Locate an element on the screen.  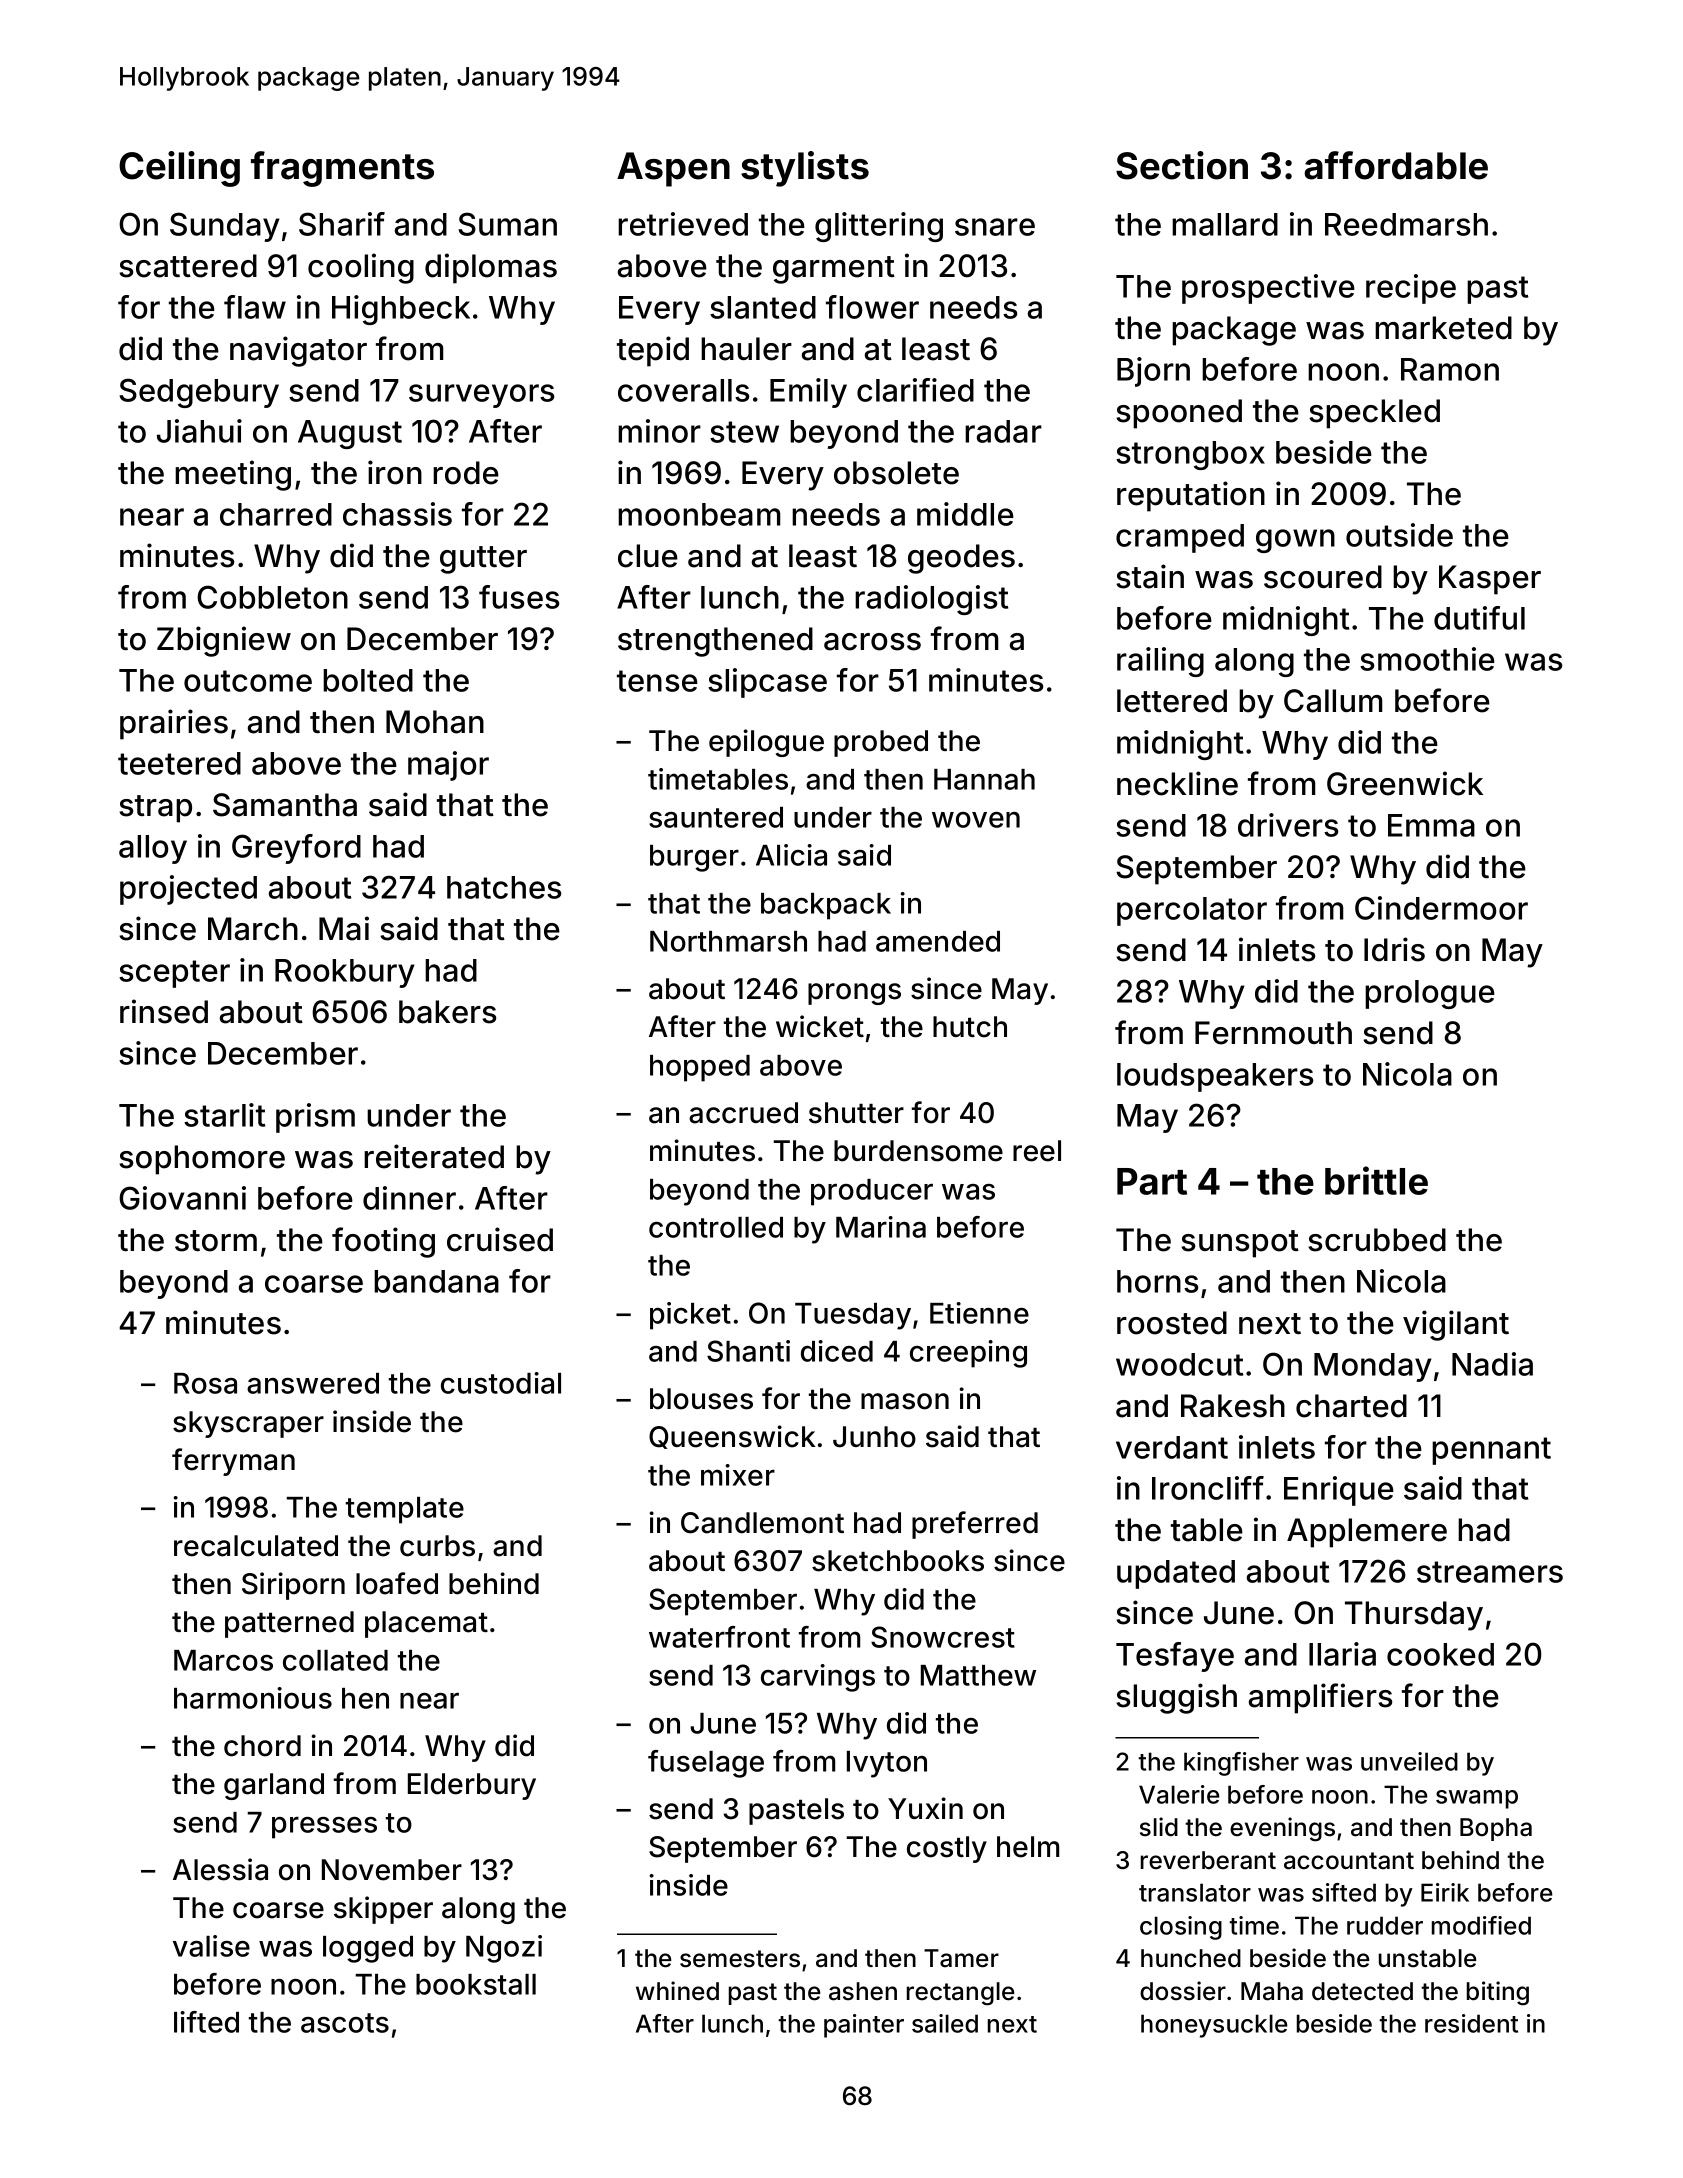
prongs is located at coordinates (854, 994).
